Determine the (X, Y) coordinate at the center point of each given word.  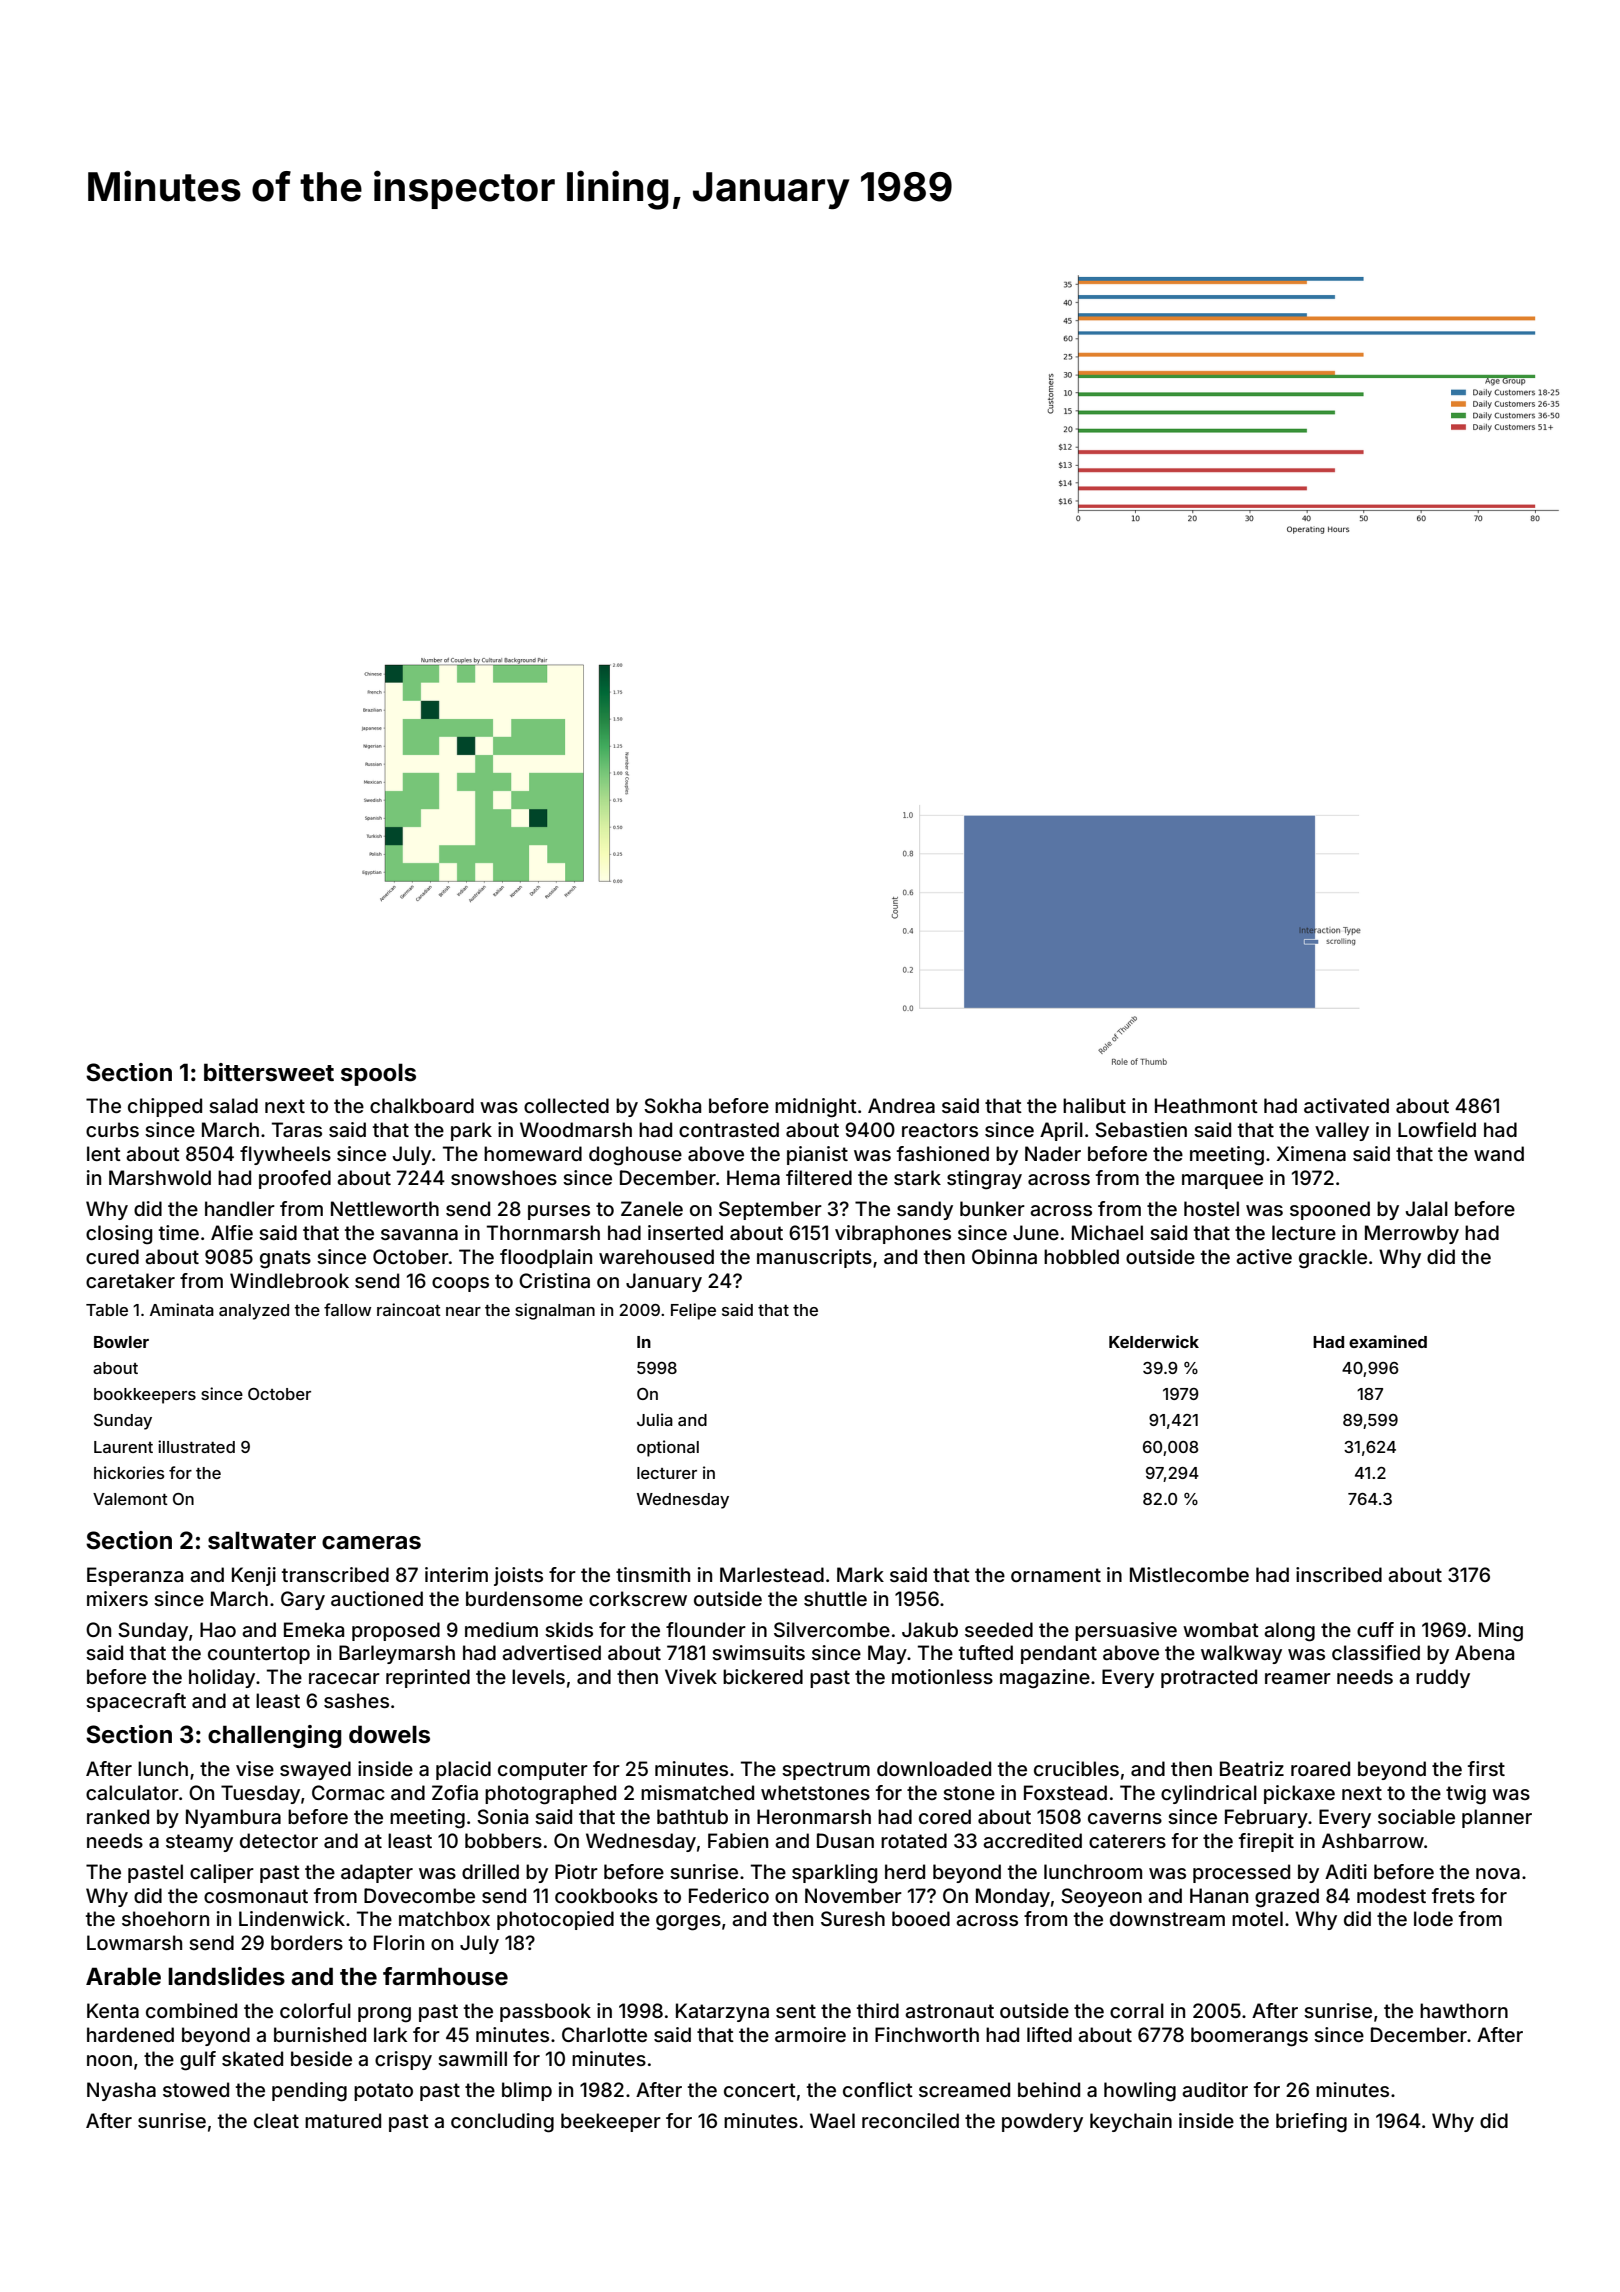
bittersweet (269, 1072)
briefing (1311, 2123)
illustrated (196, 1446)
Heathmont (1206, 1105)
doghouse (635, 1156)
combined (191, 2010)
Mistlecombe (1189, 1574)
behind (1049, 2089)
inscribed (1339, 1574)
